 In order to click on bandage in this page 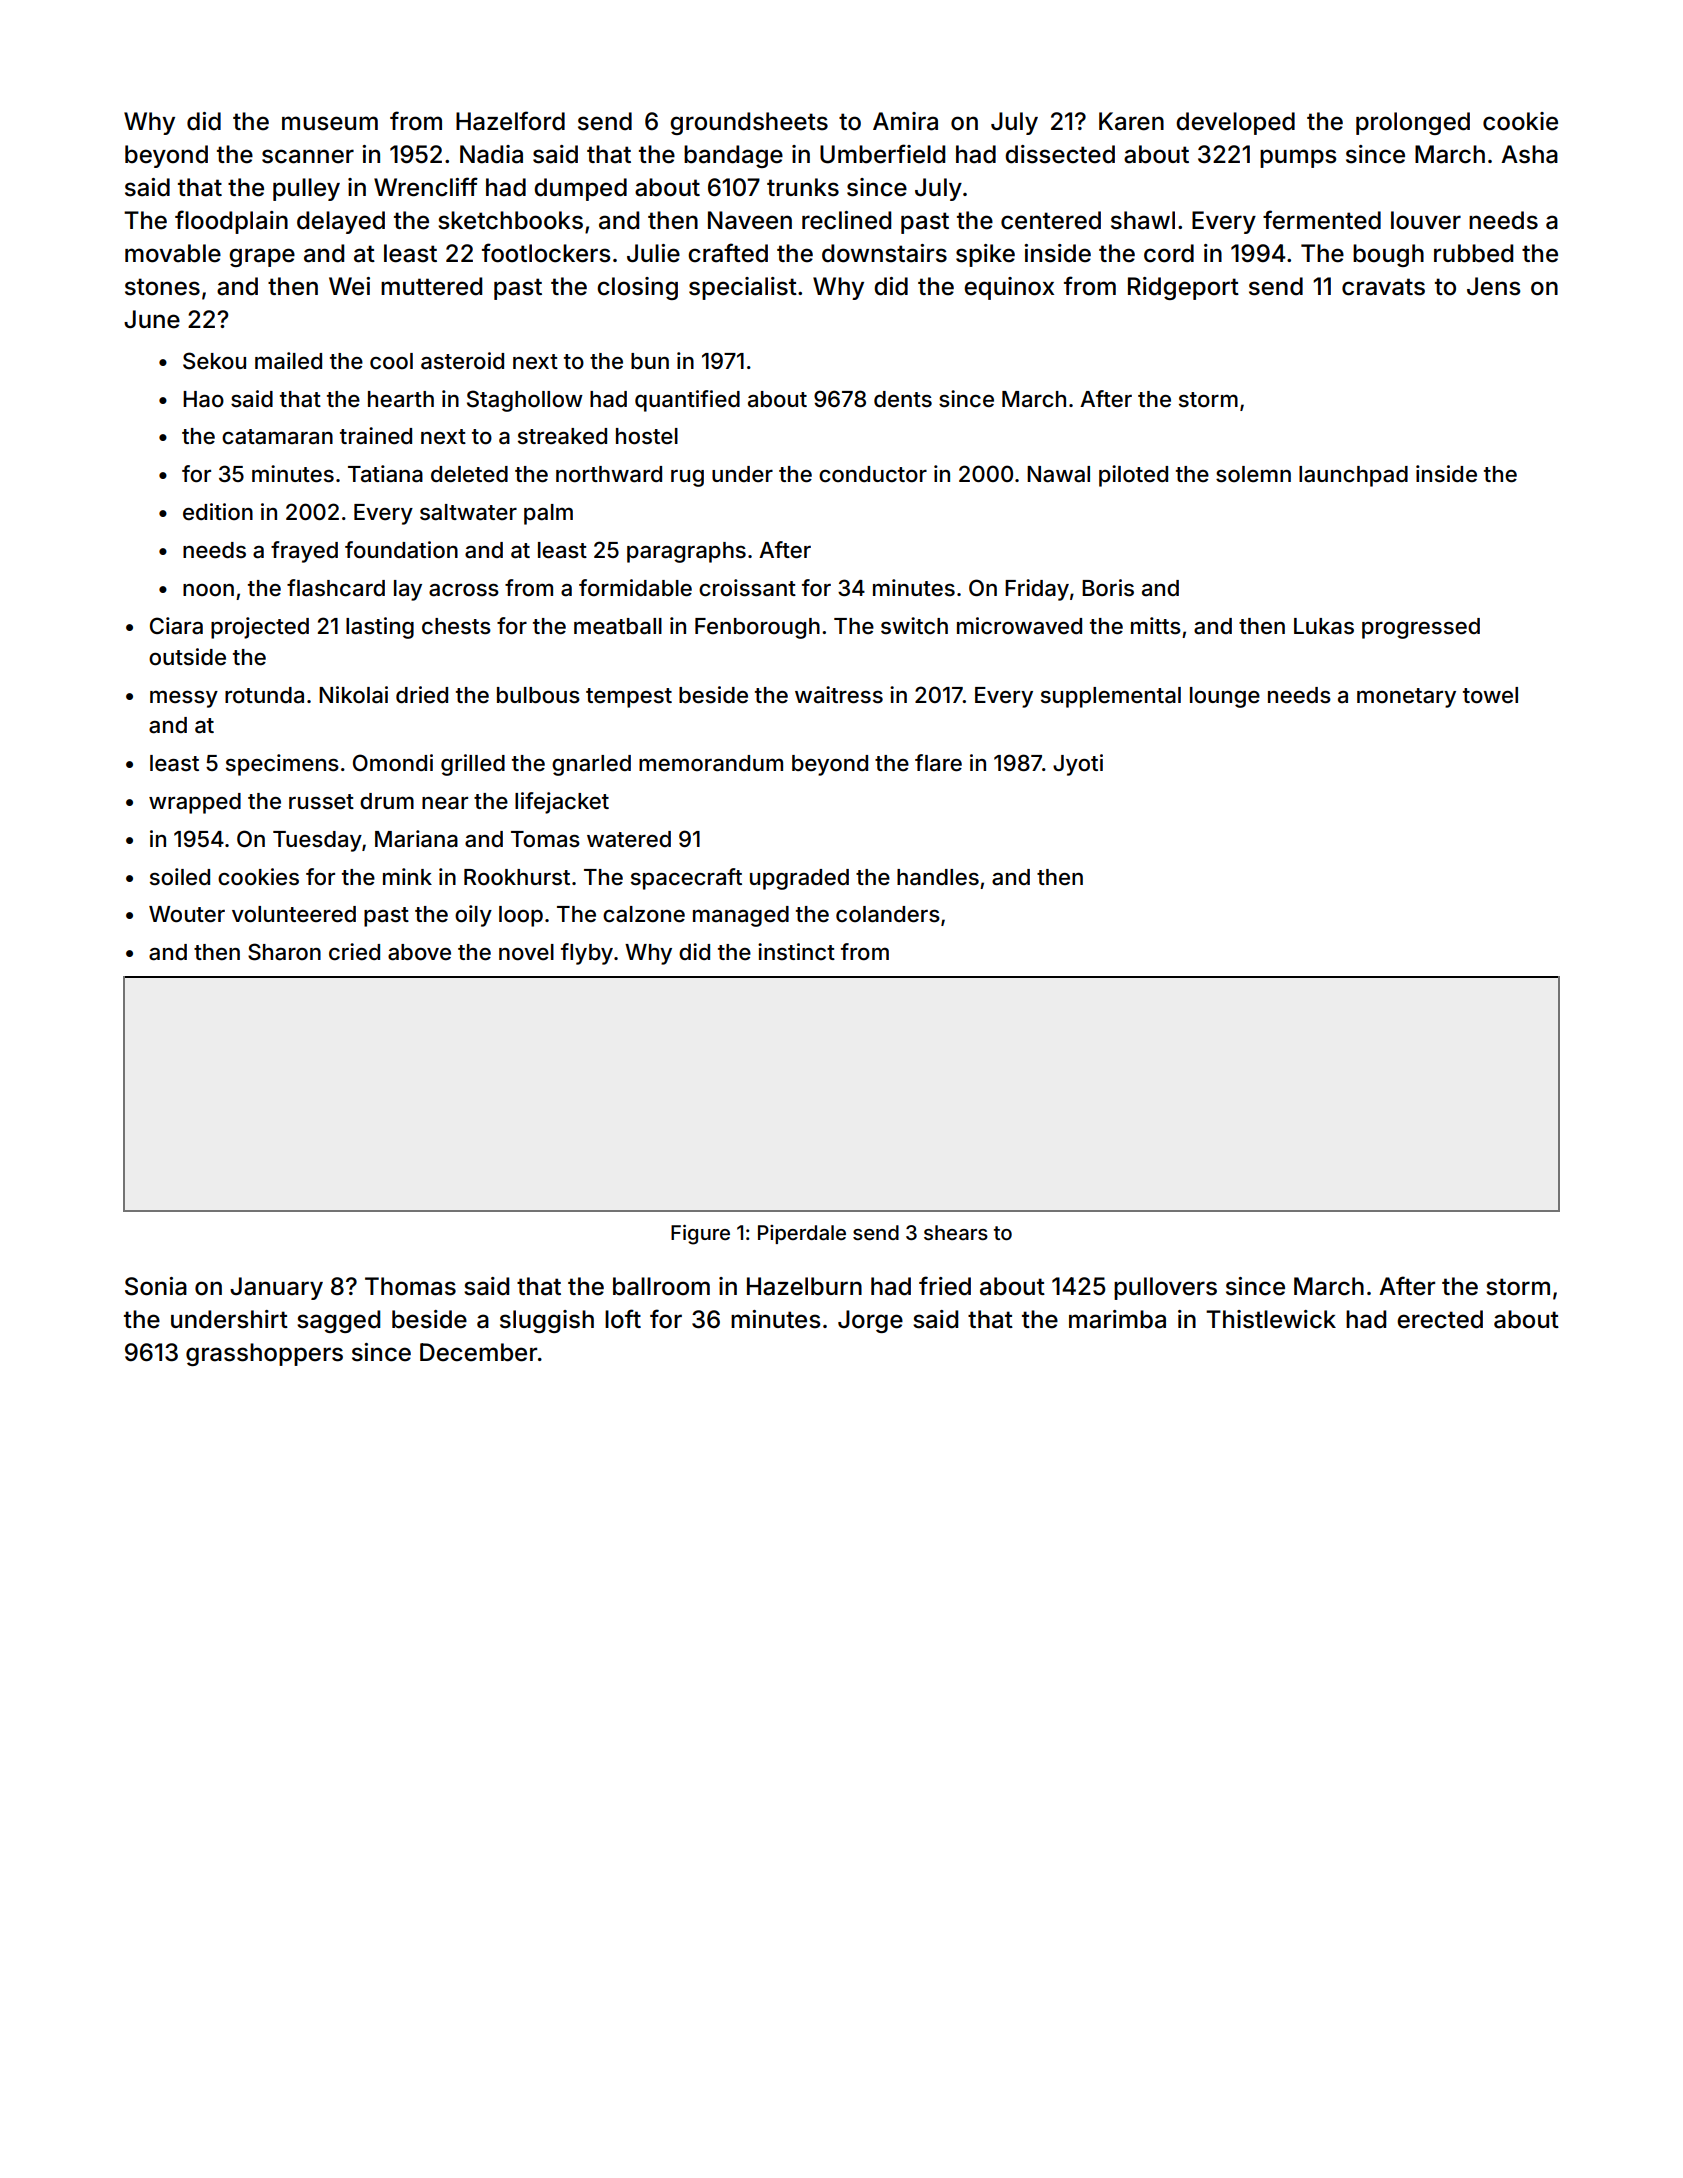, I will do `click(733, 156)`.
